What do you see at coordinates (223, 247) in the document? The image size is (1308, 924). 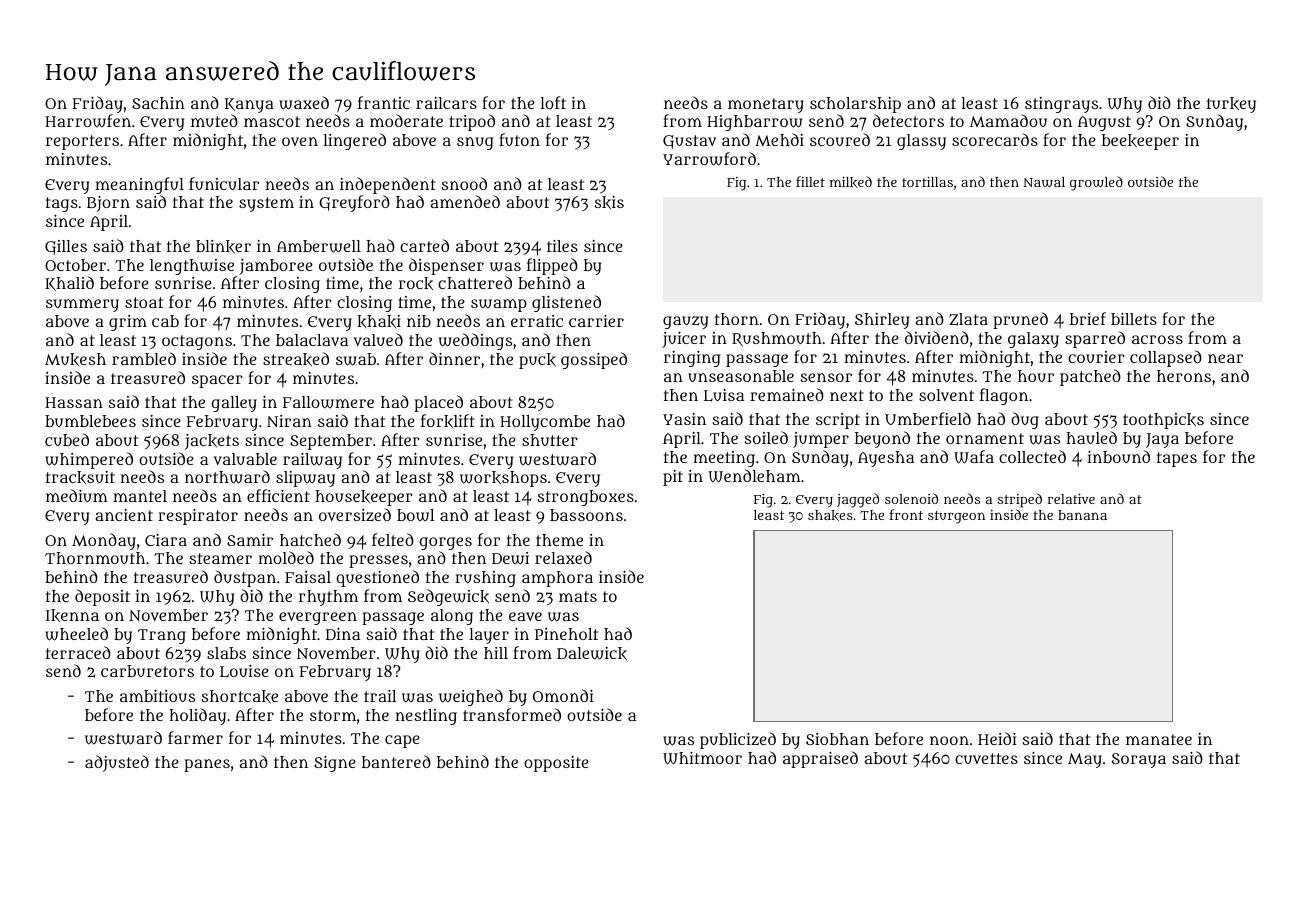 I see `blinker` at bounding box center [223, 247].
